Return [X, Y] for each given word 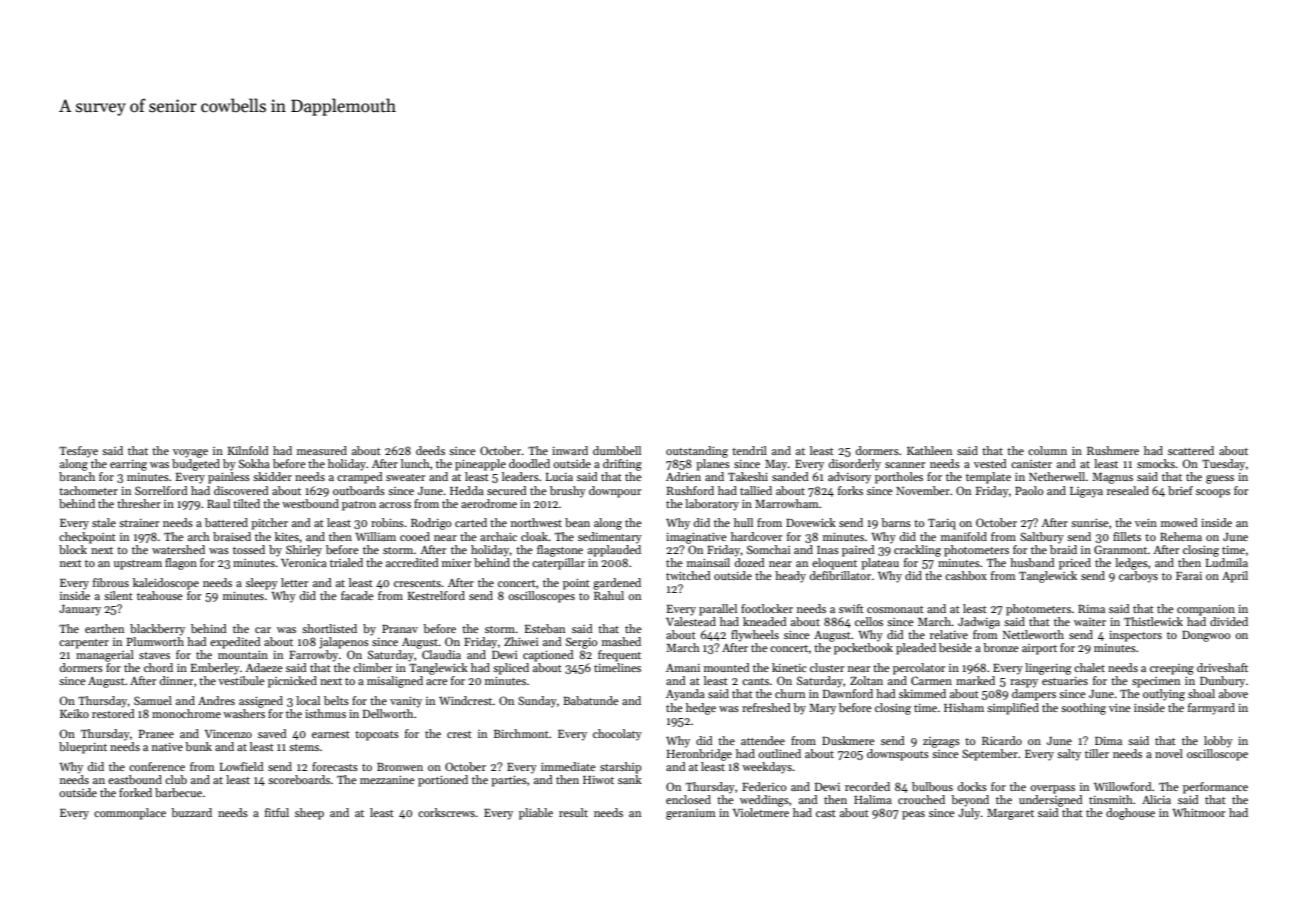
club [176, 779]
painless [229, 478]
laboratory [712, 505]
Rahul [609, 595]
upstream [138, 565]
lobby [1218, 742]
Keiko [74, 713]
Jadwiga [979, 623]
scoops [1213, 493]
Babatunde [591, 700]
